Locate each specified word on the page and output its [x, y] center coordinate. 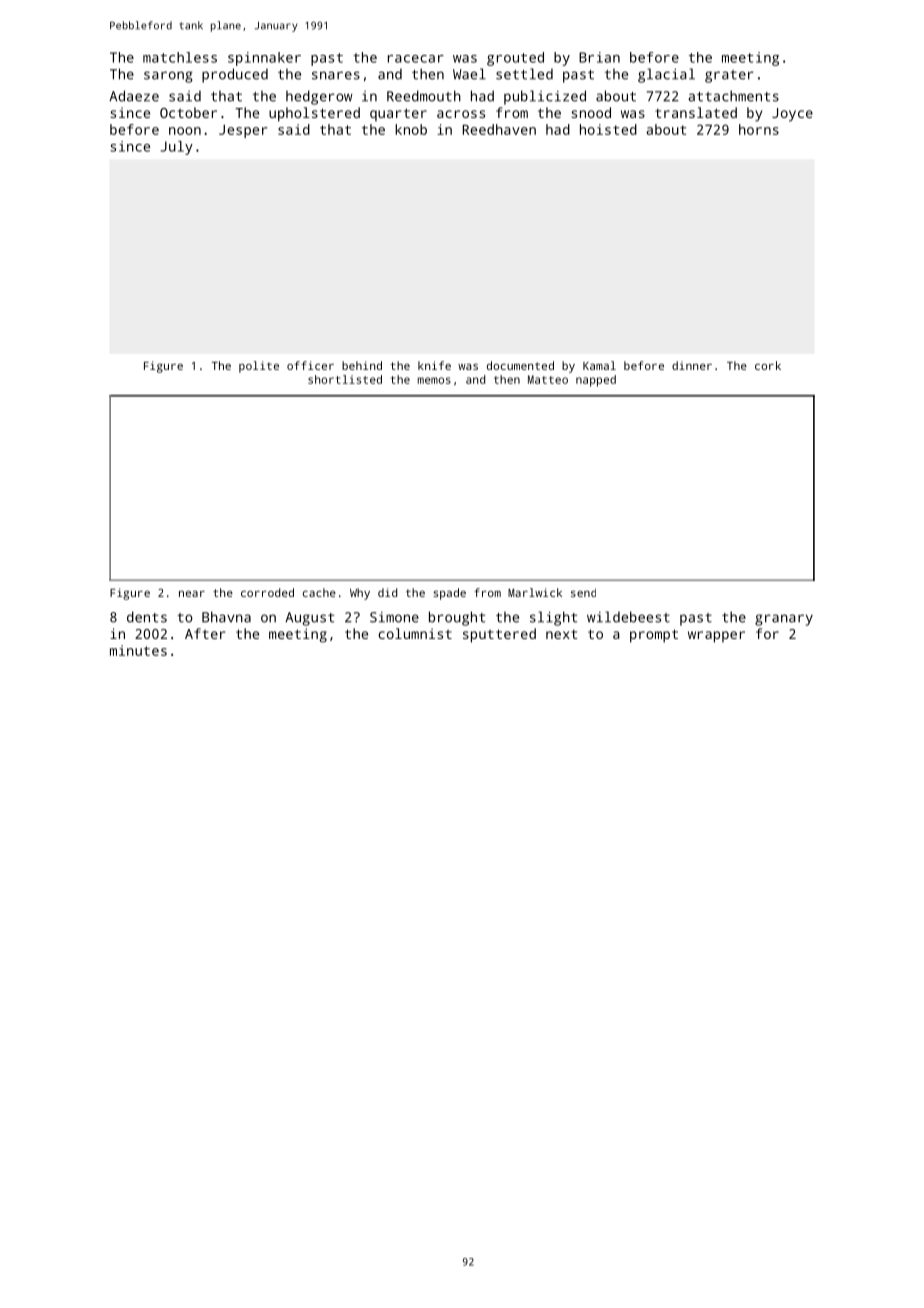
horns [759, 129]
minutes [138, 650]
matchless [180, 57]
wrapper [716, 637]
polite [259, 367]
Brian [599, 57]
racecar [416, 59]
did [387, 592]
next [561, 634]
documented [520, 365]
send [583, 592]
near [192, 594]
